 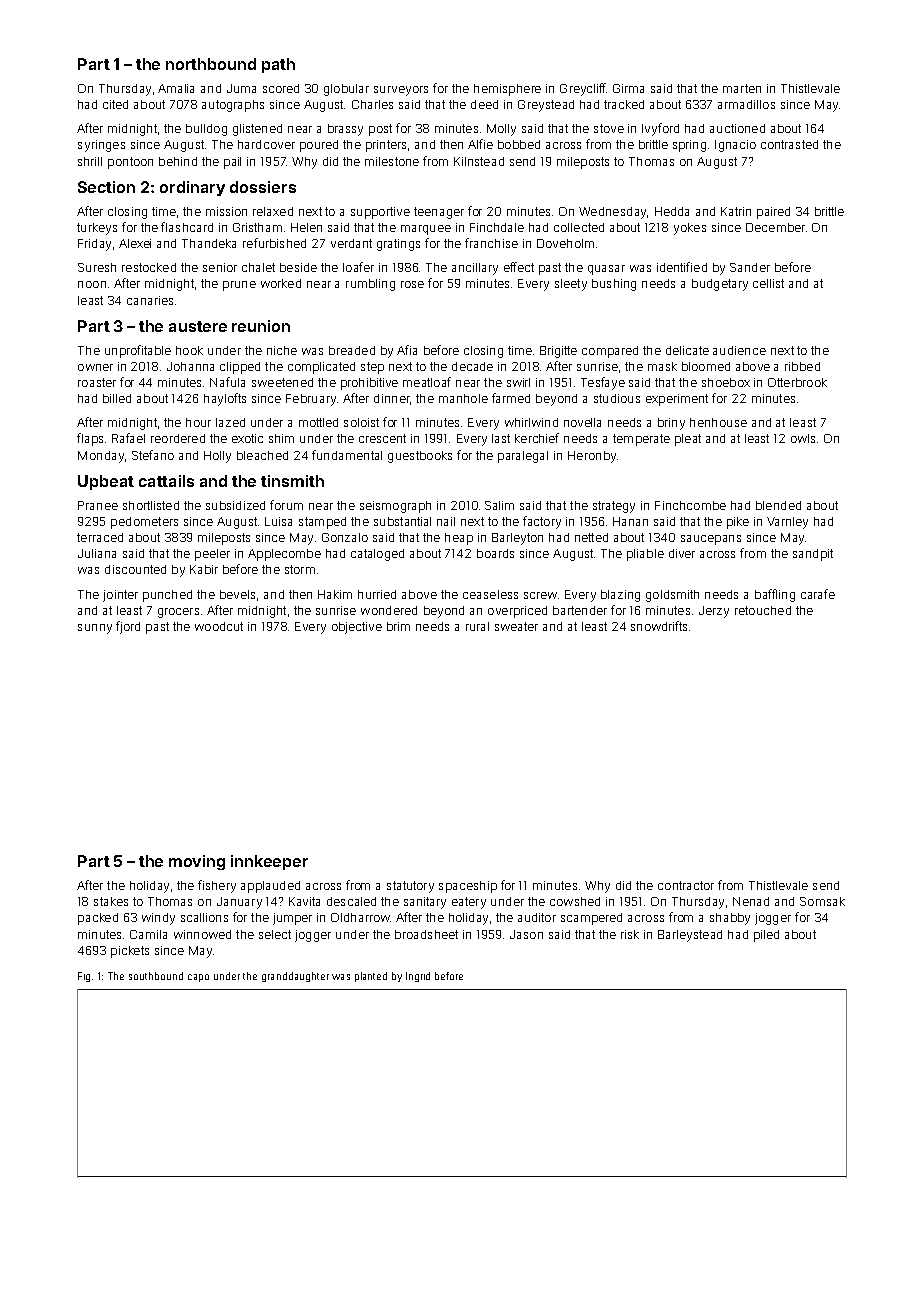 What do you see at coordinates (130, 952) in the screenshot?
I see `pickets` at bounding box center [130, 952].
